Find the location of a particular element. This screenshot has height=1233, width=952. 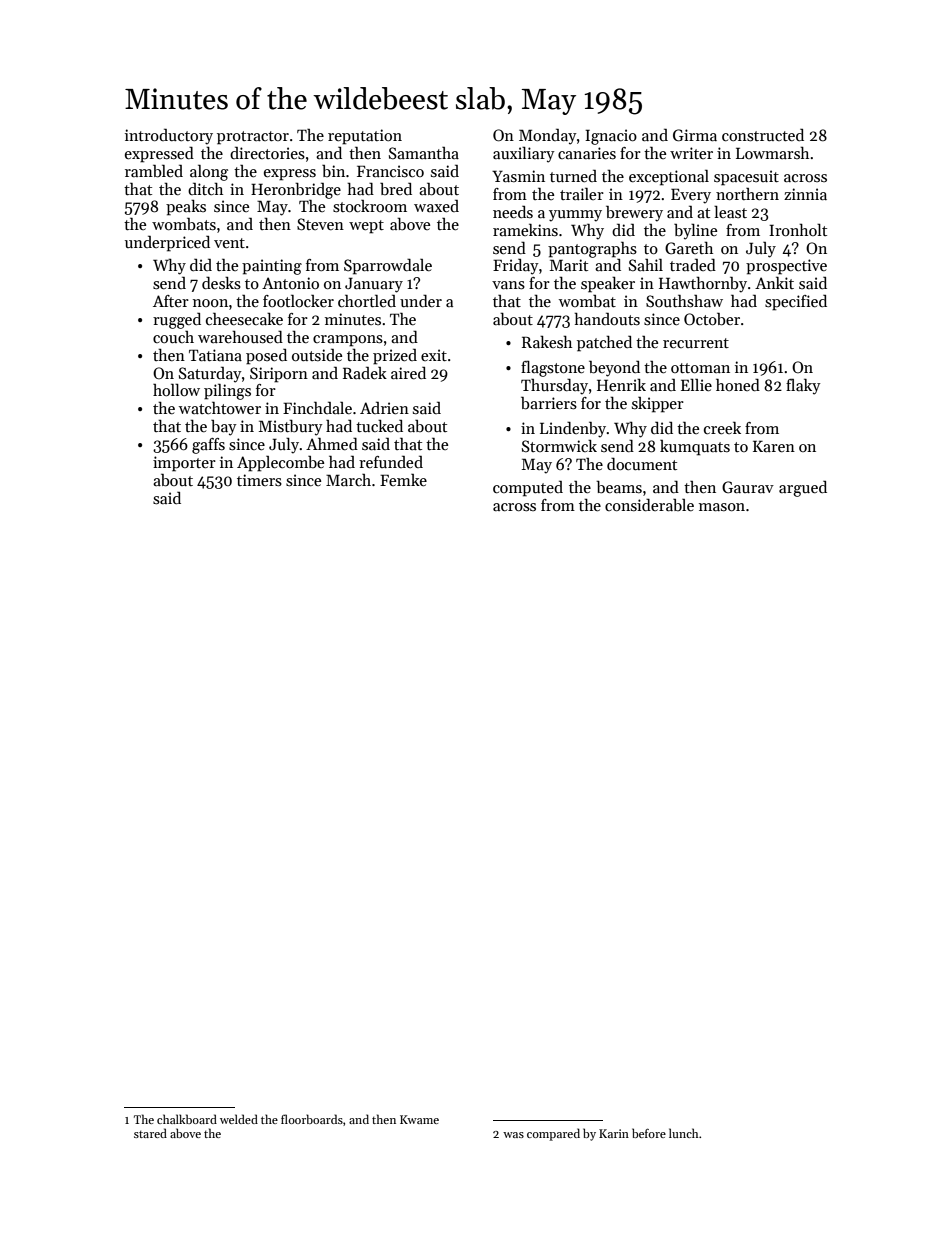

before is located at coordinates (649, 1133).
